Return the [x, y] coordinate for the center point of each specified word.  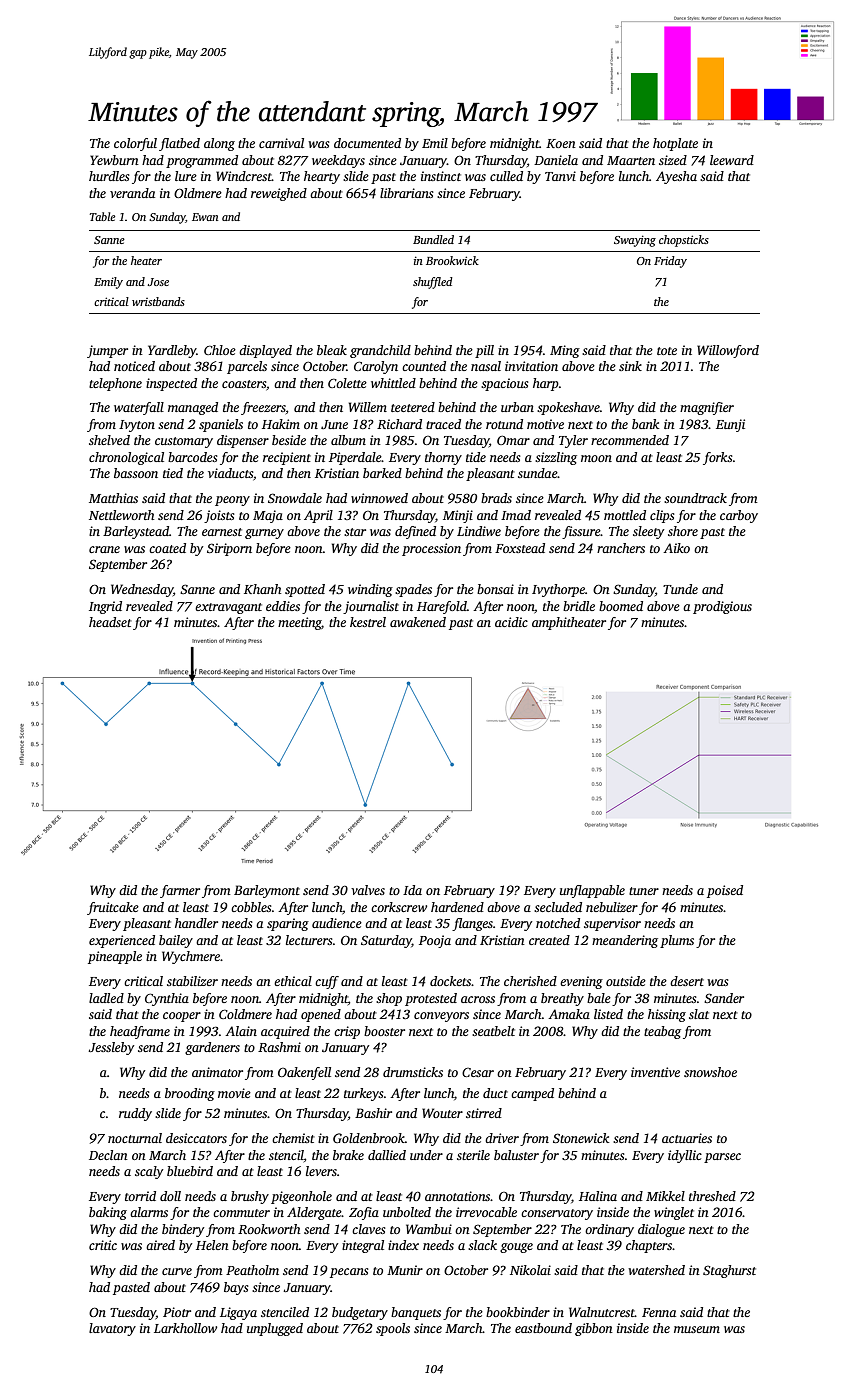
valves [368, 890]
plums [677, 941]
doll [170, 1196]
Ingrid [105, 607]
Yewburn [114, 160]
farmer [180, 891]
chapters [649, 1246]
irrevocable [486, 1212]
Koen [561, 143]
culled [506, 176]
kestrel [368, 622]
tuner [644, 891]
